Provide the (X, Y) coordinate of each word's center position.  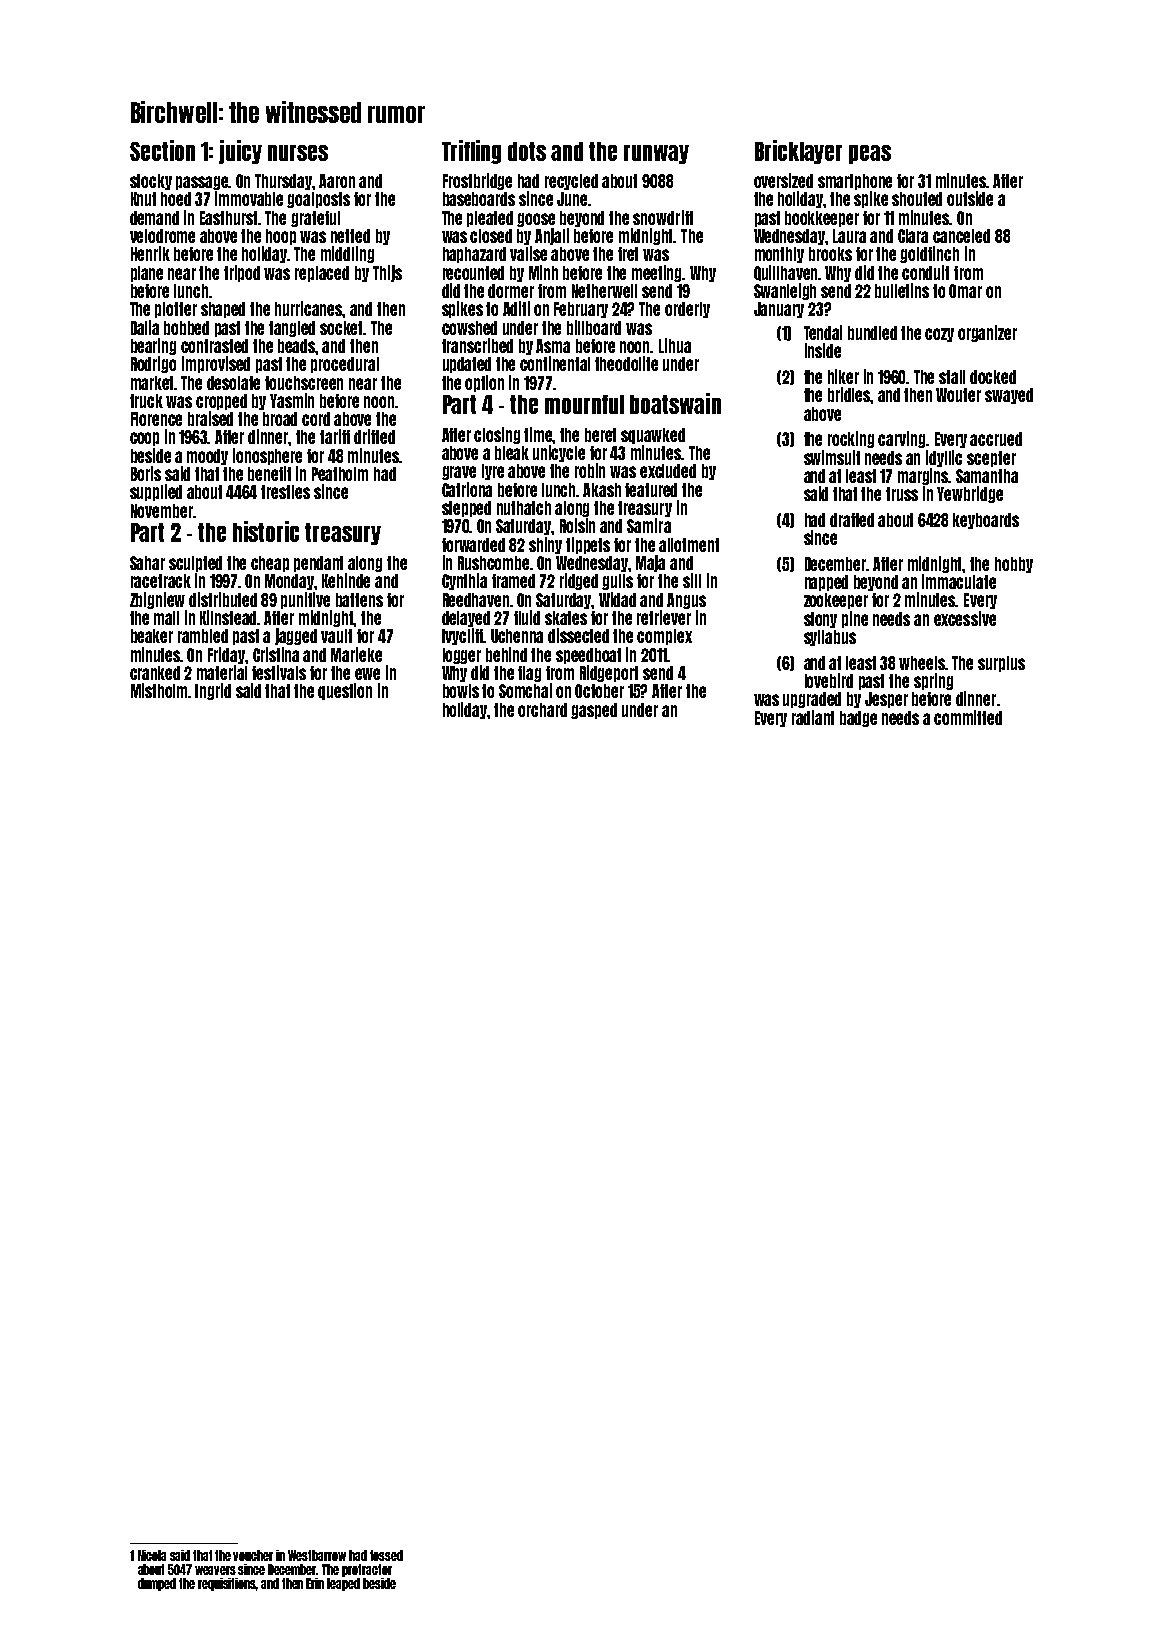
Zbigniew (157, 600)
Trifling (471, 152)
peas (870, 154)
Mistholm (160, 690)
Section (162, 150)
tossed (386, 1555)
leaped (343, 1584)
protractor (367, 1570)
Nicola (152, 1555)
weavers (215, 1570)
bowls (461, 691)
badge (858, 719)
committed (968, 717)
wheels (922, 663)
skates (566, 618)
